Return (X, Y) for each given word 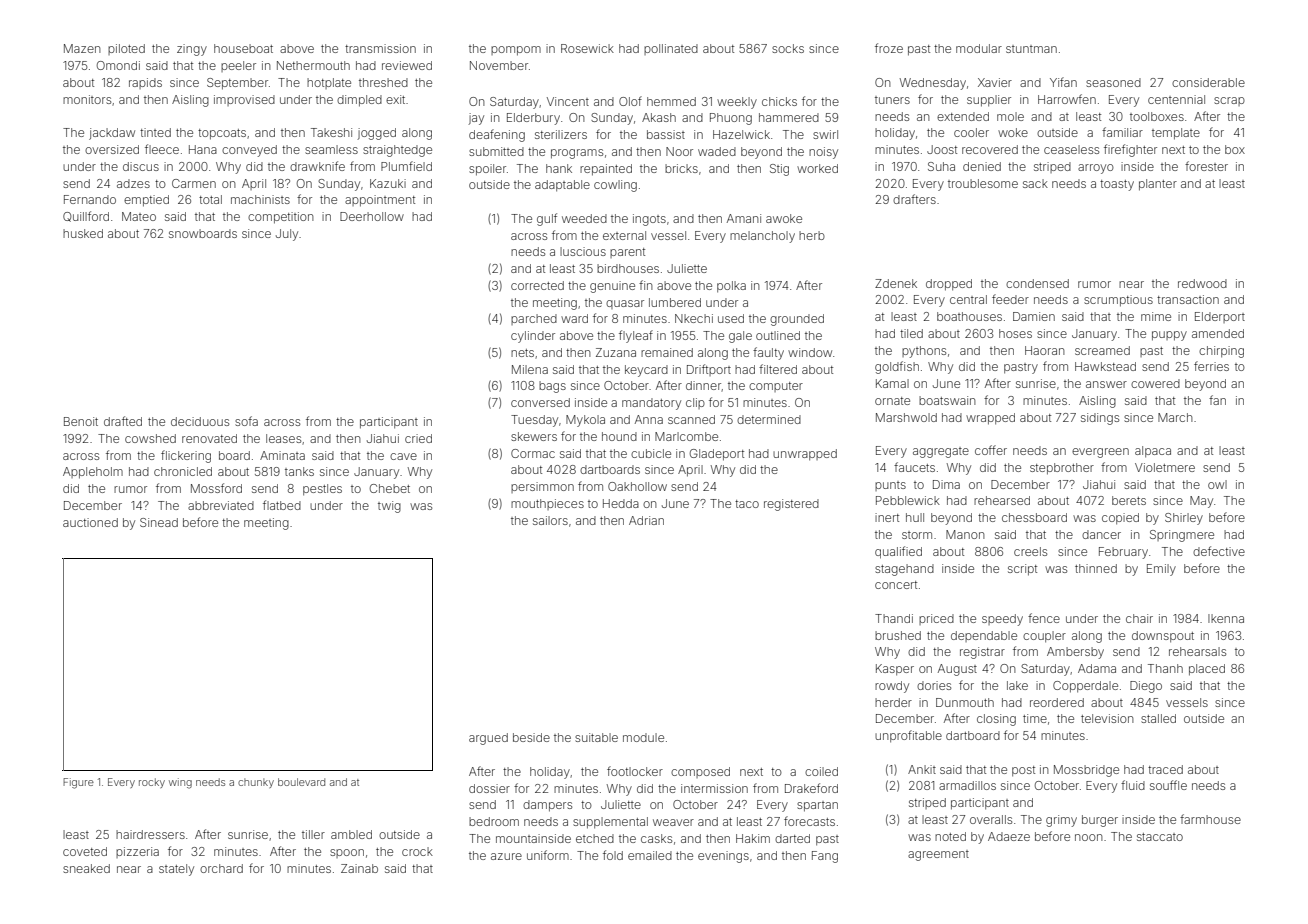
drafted (123, 421)
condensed (1037, 283)
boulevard (301, 782)
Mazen (82, 48)
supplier (989, 101)
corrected (537, 285)
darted (792, 838)
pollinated (671, 49)
